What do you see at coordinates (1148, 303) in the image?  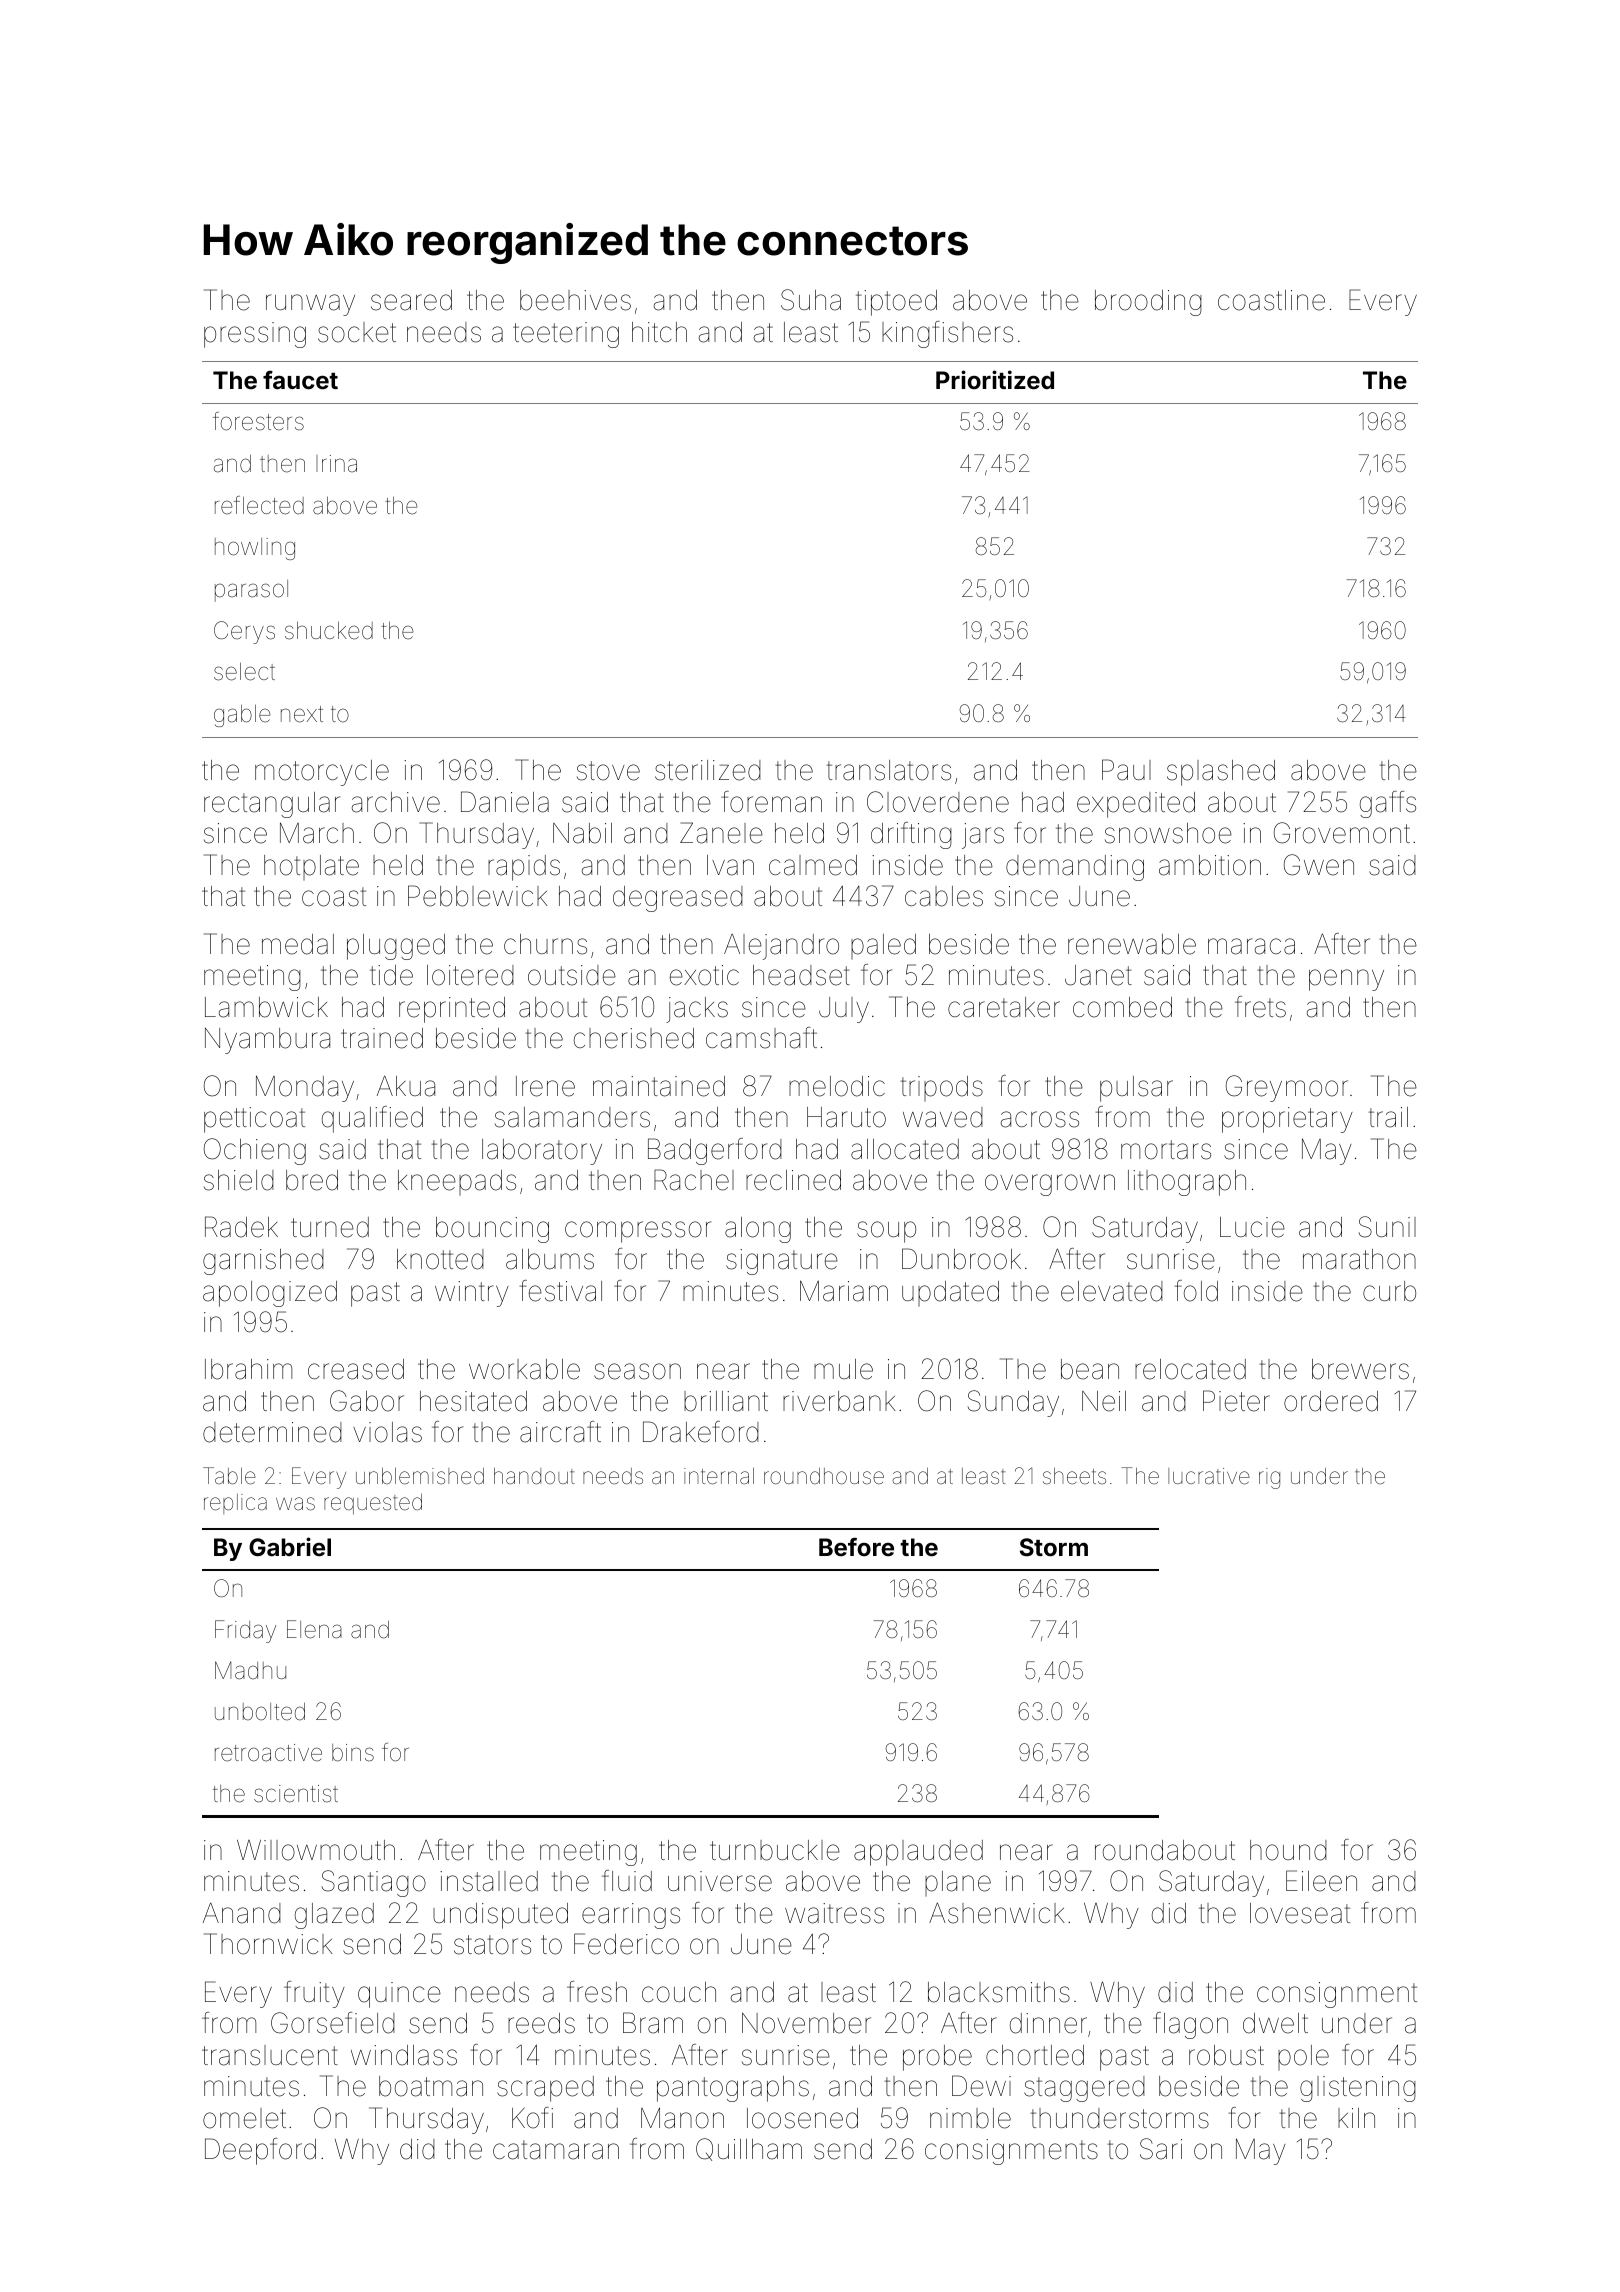 I see `brooding` at bounding box center [1148, 303].
